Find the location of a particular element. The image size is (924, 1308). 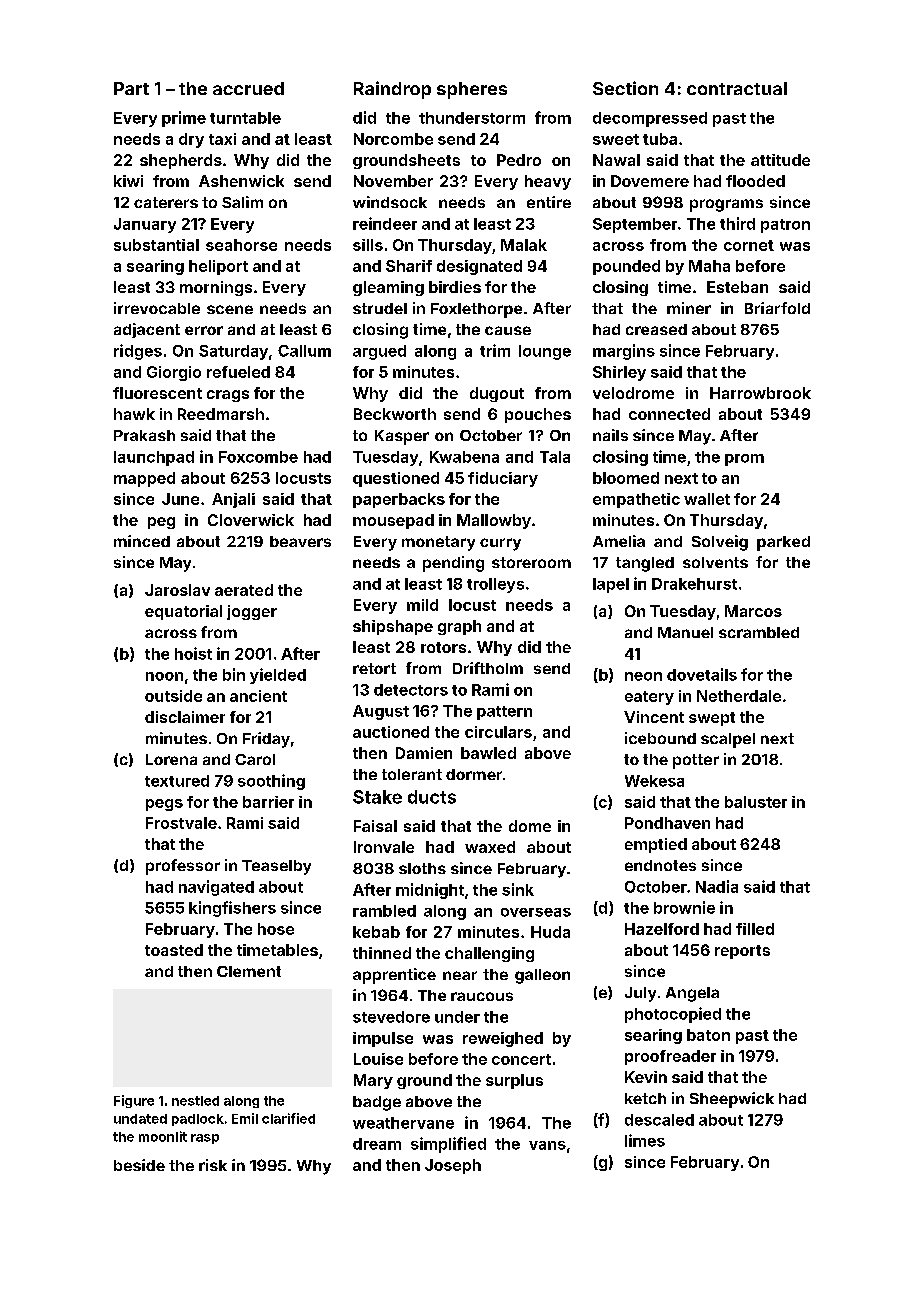

tuba is located at coordinates (660, 139).
